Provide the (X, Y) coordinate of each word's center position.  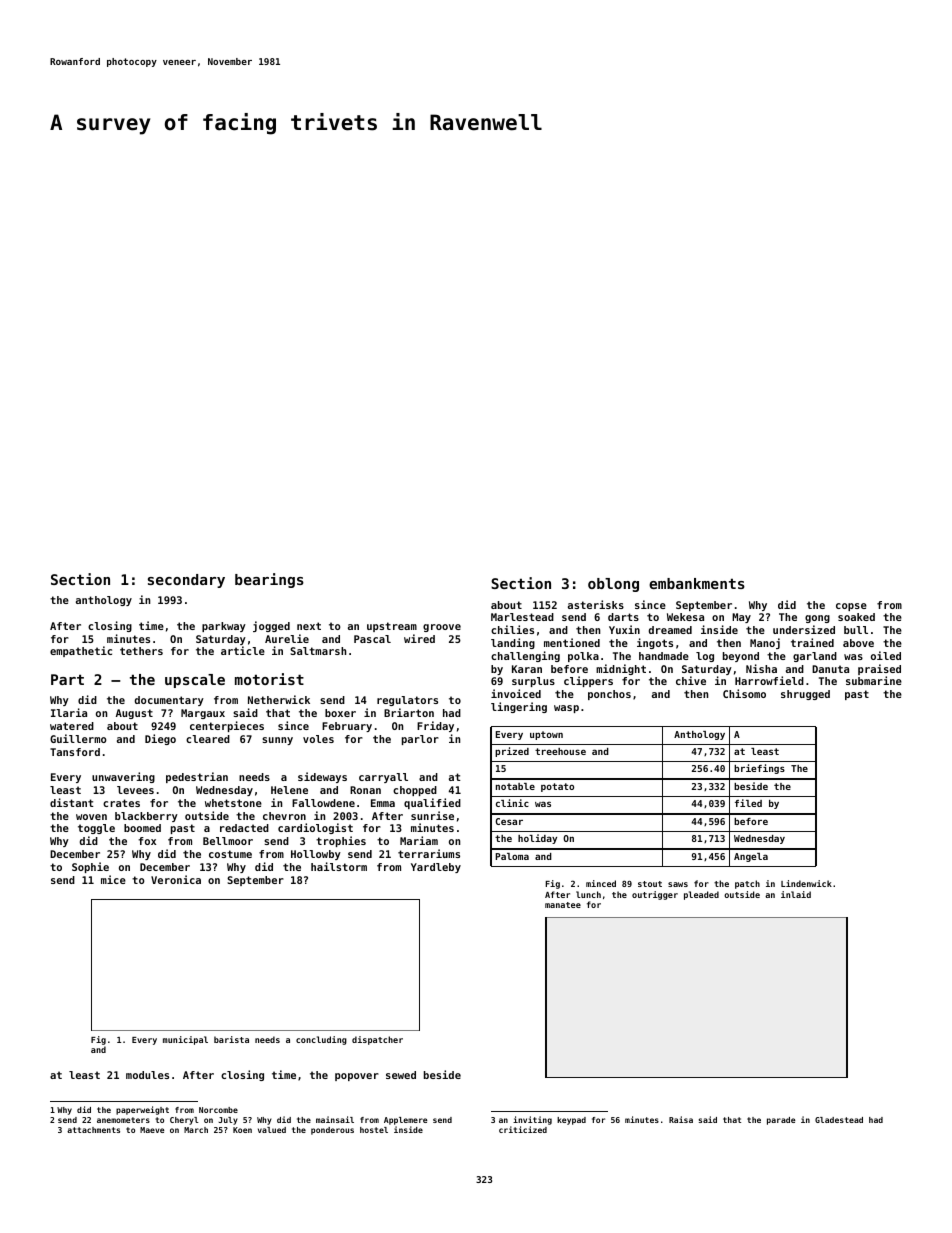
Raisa (681, 1119)
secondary (186, 581)
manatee (563, 905)
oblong (613, 585)
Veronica (176, 879)
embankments (697, 583)
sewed (401, 1075)
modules (147, 1075)
